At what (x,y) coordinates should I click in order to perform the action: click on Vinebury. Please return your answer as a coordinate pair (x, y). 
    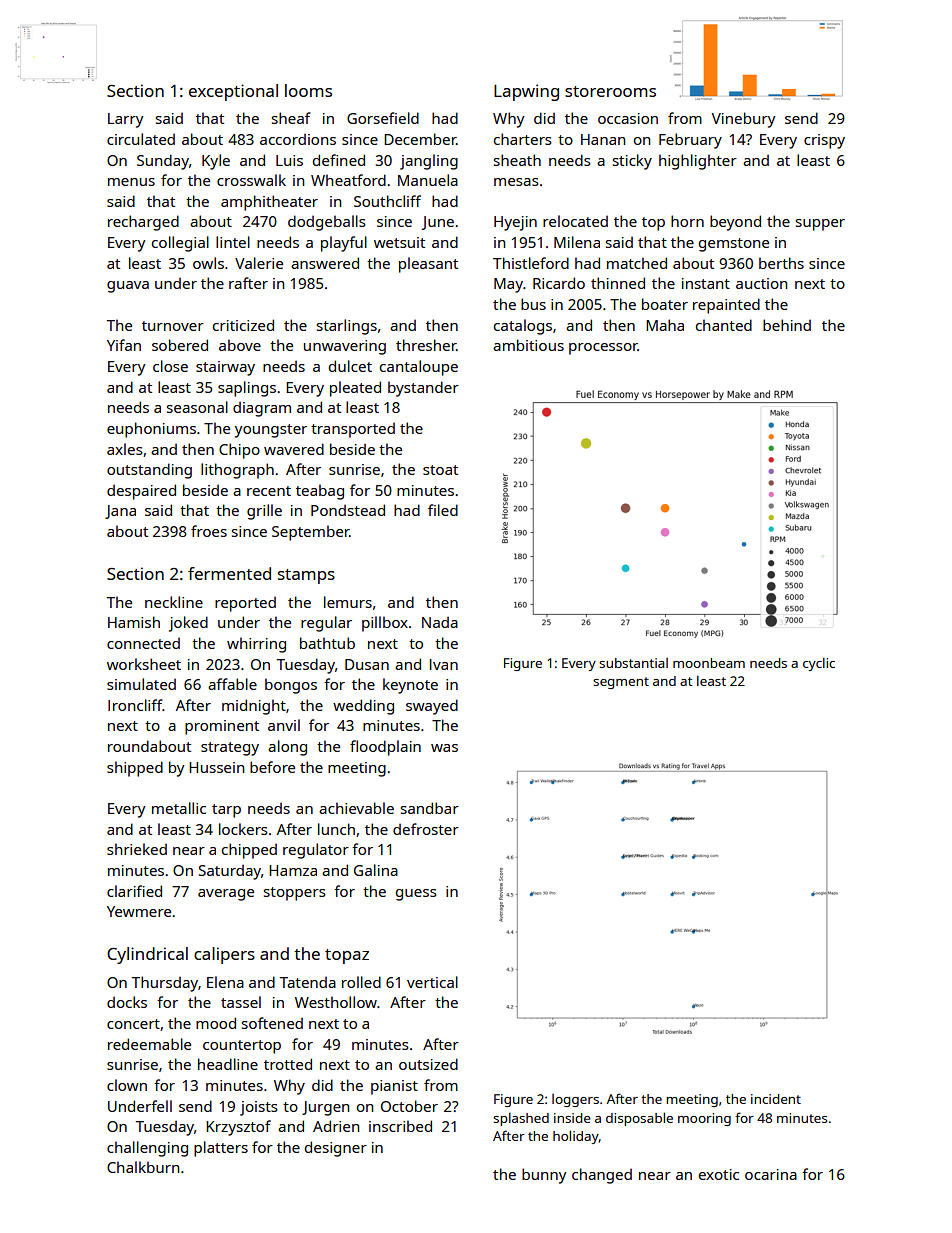
    Looking at the image, I should click on (744, 120).
